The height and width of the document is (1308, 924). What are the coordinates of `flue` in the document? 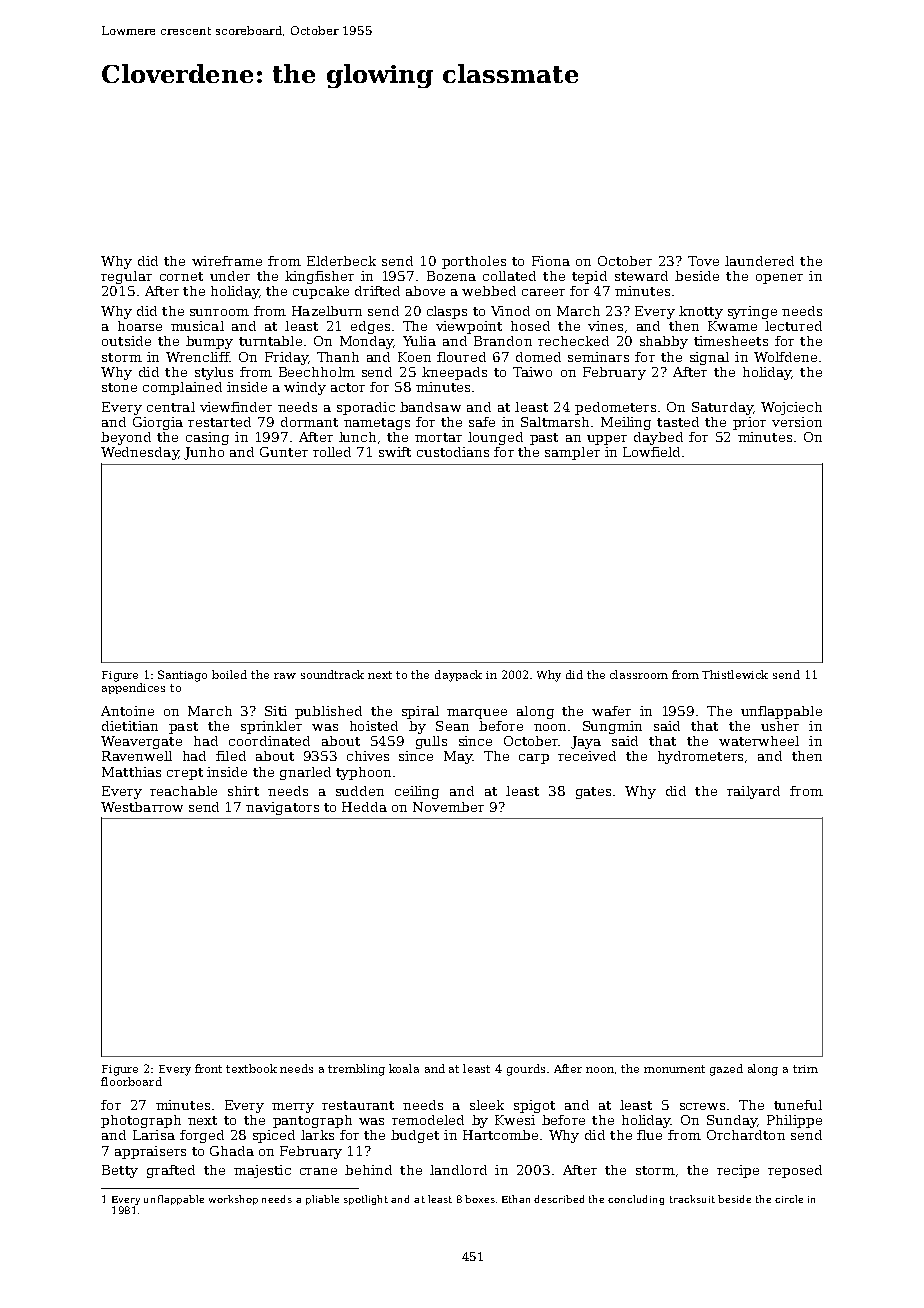 It's located at (649, 1135).
